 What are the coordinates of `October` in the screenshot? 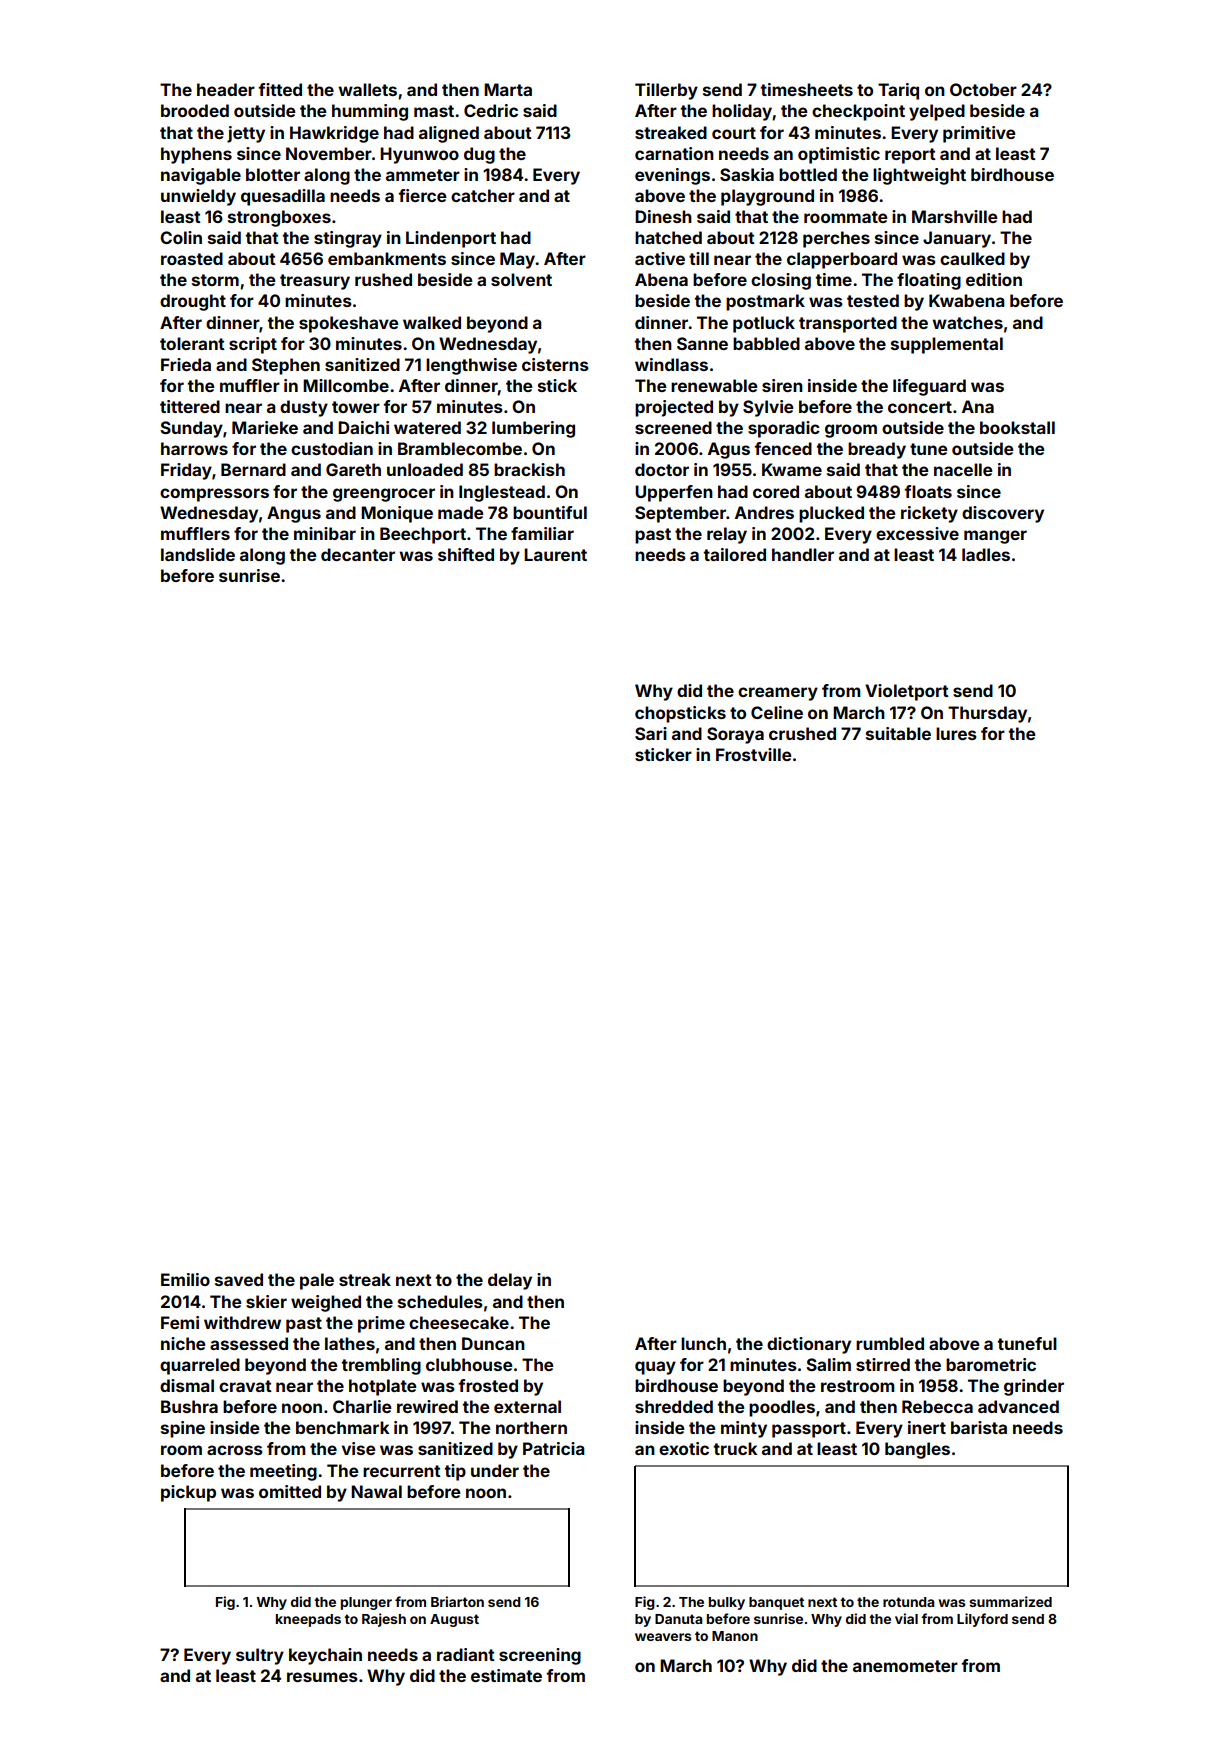 It's located at (983, 89).
